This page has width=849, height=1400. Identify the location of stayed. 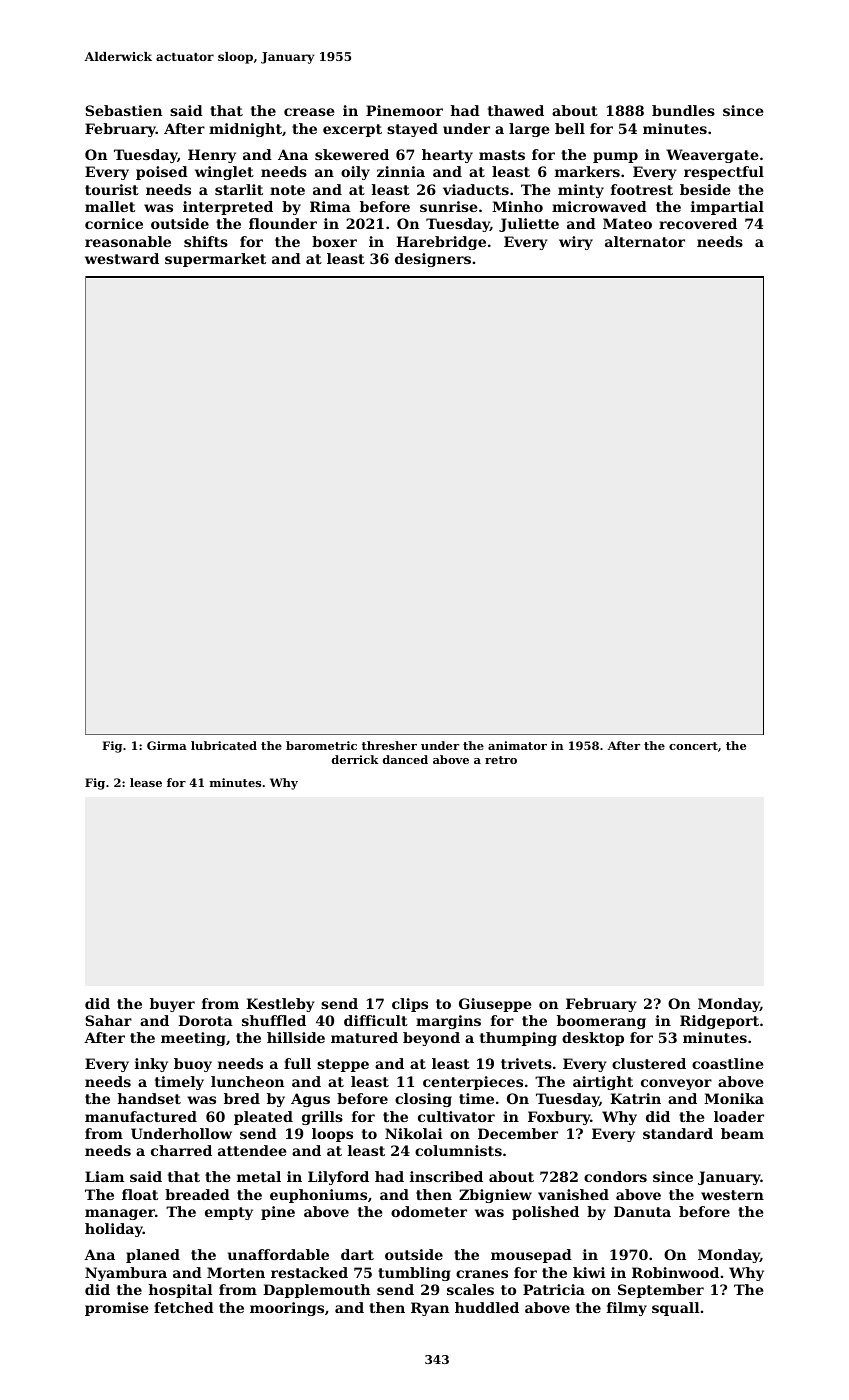
(412, 130).
